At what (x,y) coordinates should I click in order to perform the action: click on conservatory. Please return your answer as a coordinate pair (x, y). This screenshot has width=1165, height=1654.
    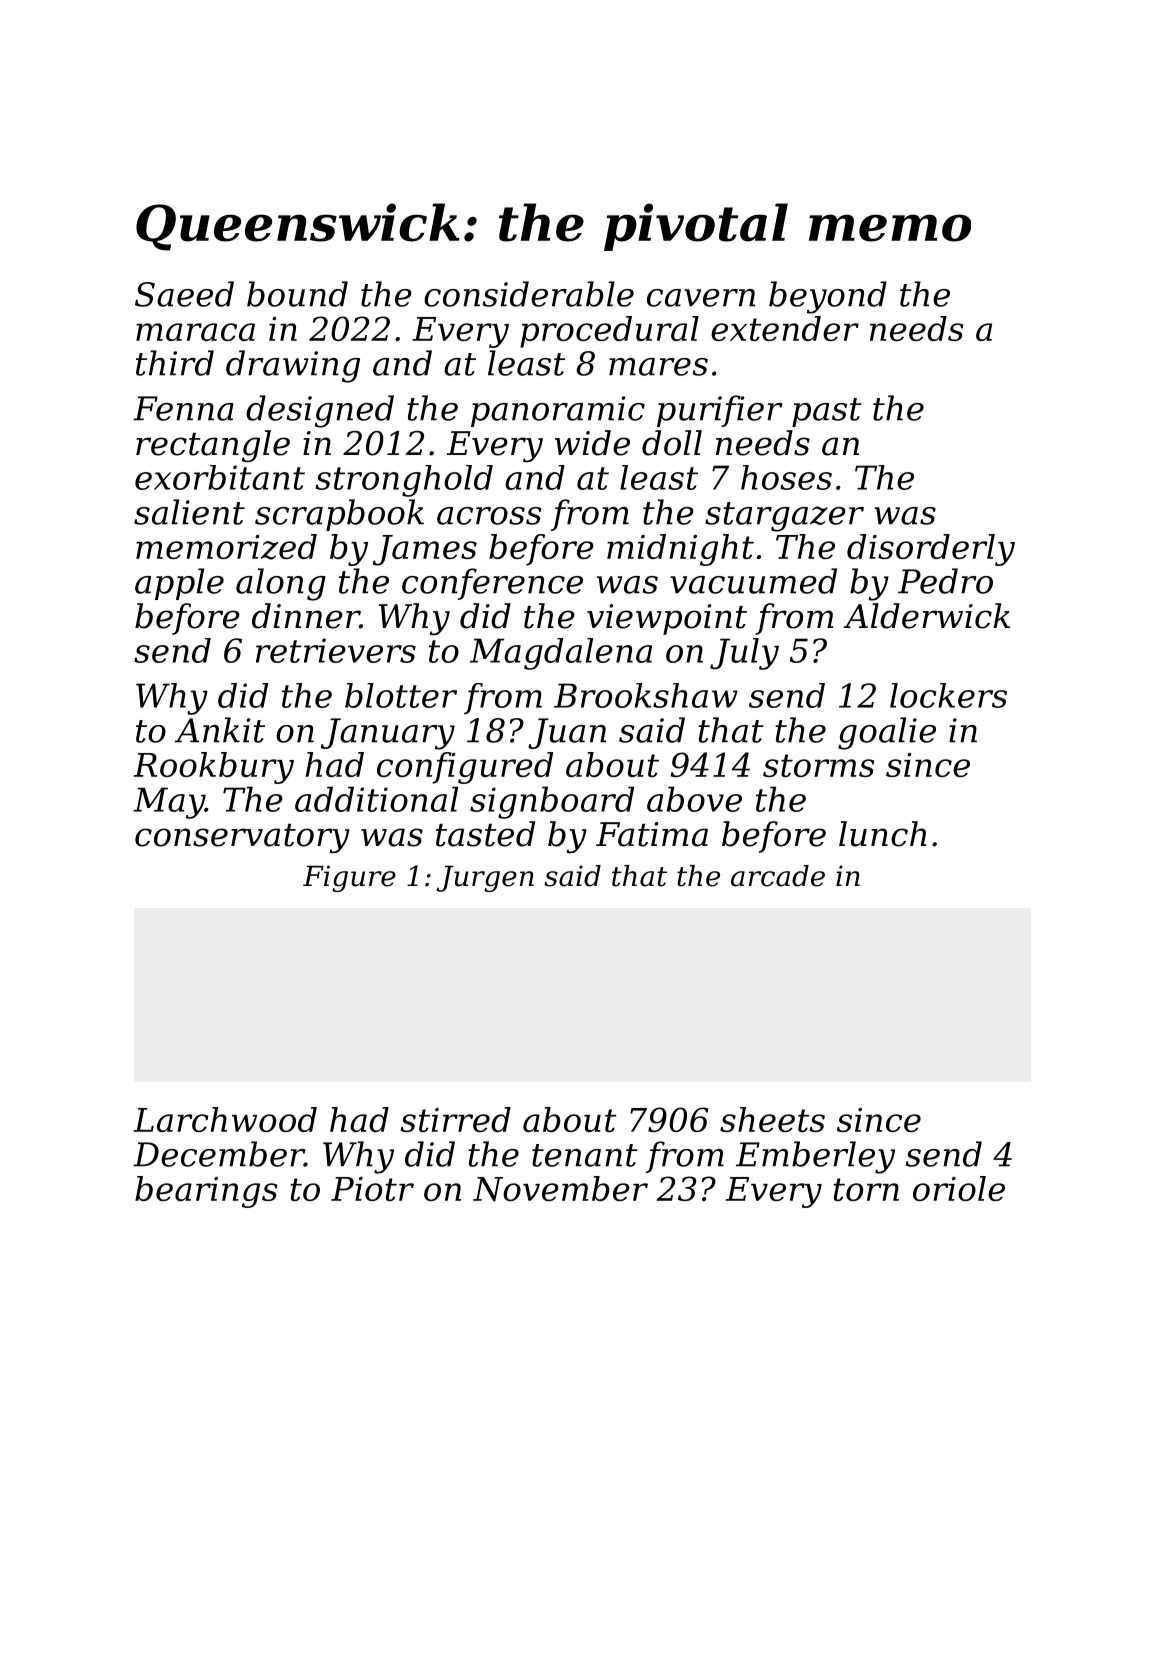
    Looking at the image, I should click on (242, 838).
